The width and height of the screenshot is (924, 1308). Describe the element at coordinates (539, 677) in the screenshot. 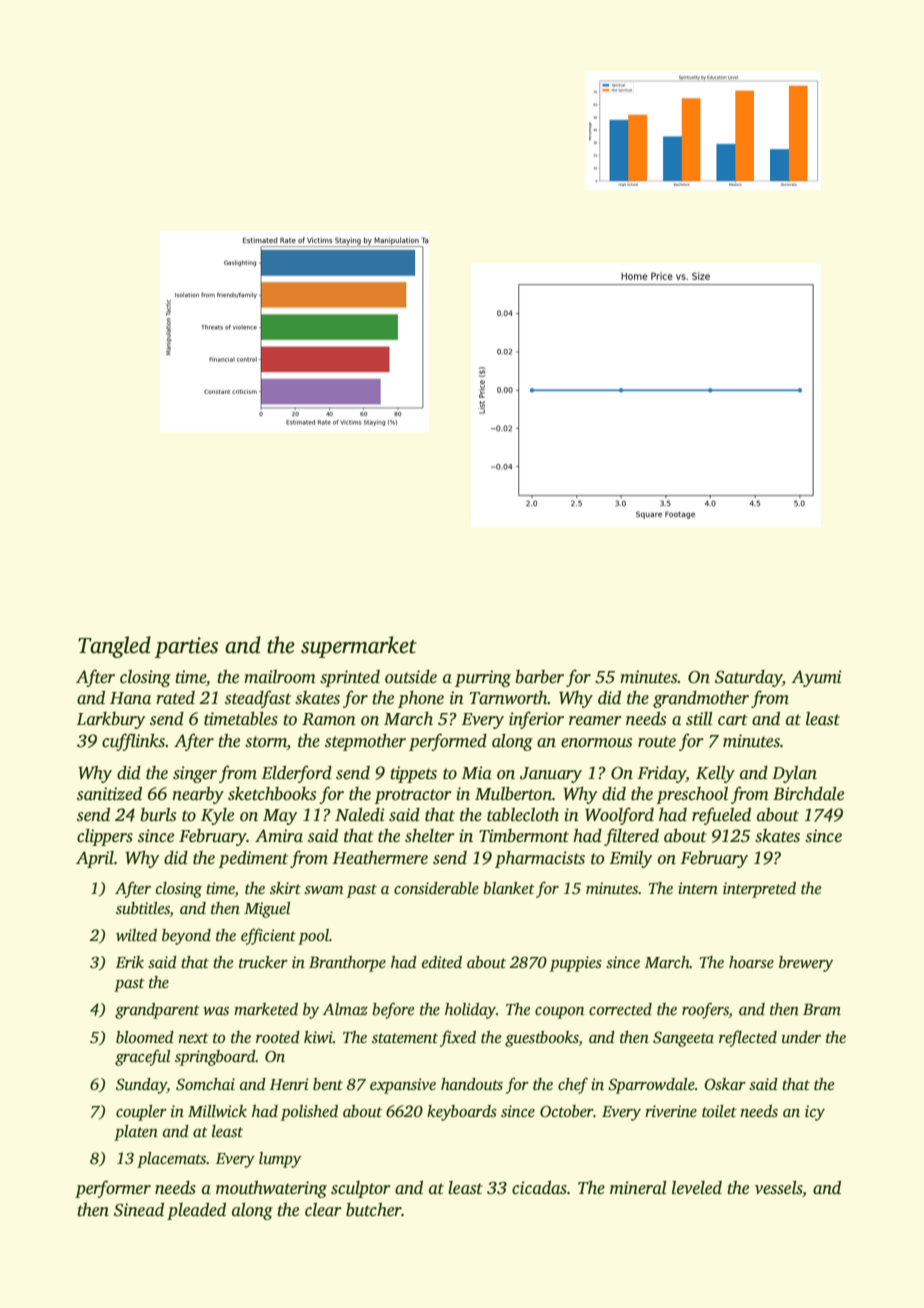

I see `barber` at that location.
